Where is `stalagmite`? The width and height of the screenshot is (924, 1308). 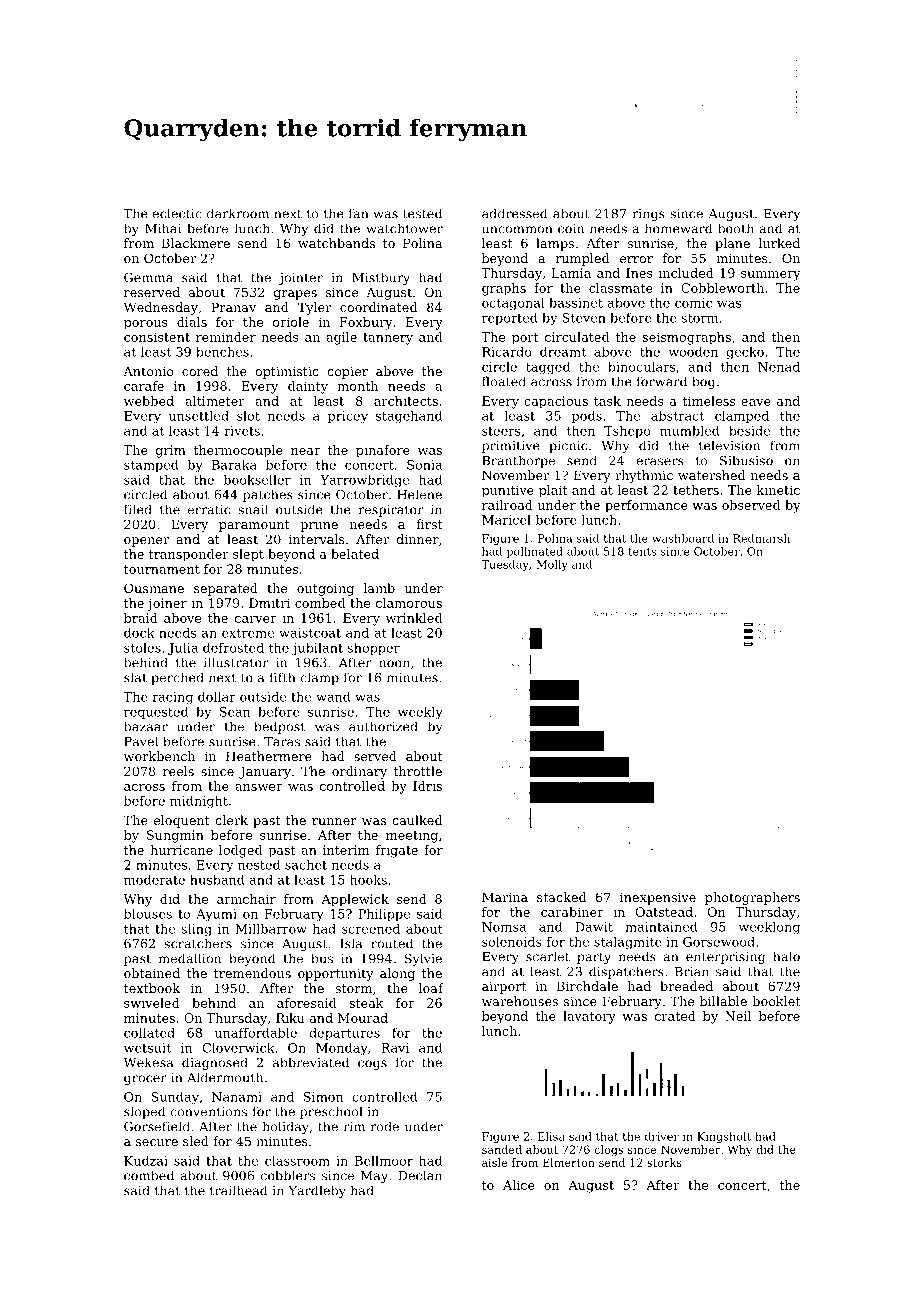 stalagmite is located at coordinates (628, 943).
